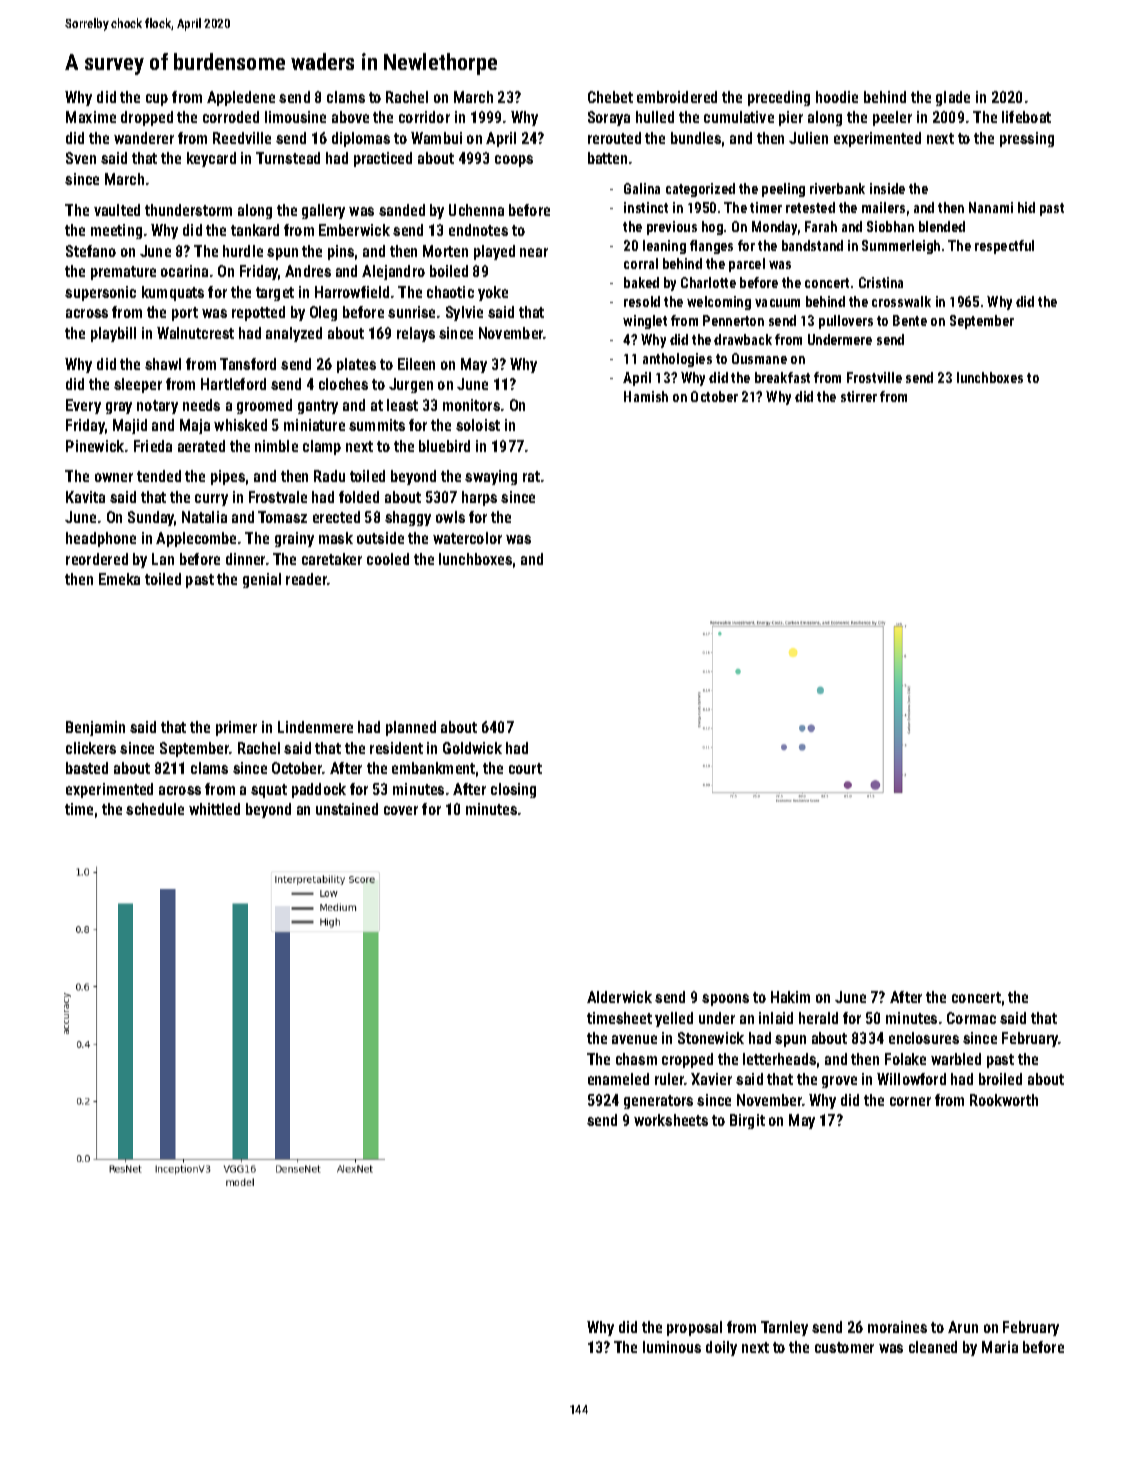 Image resolution: width=1139 pixels, height=1474 pixels. I want to click on herald, so click(818, 1018).
